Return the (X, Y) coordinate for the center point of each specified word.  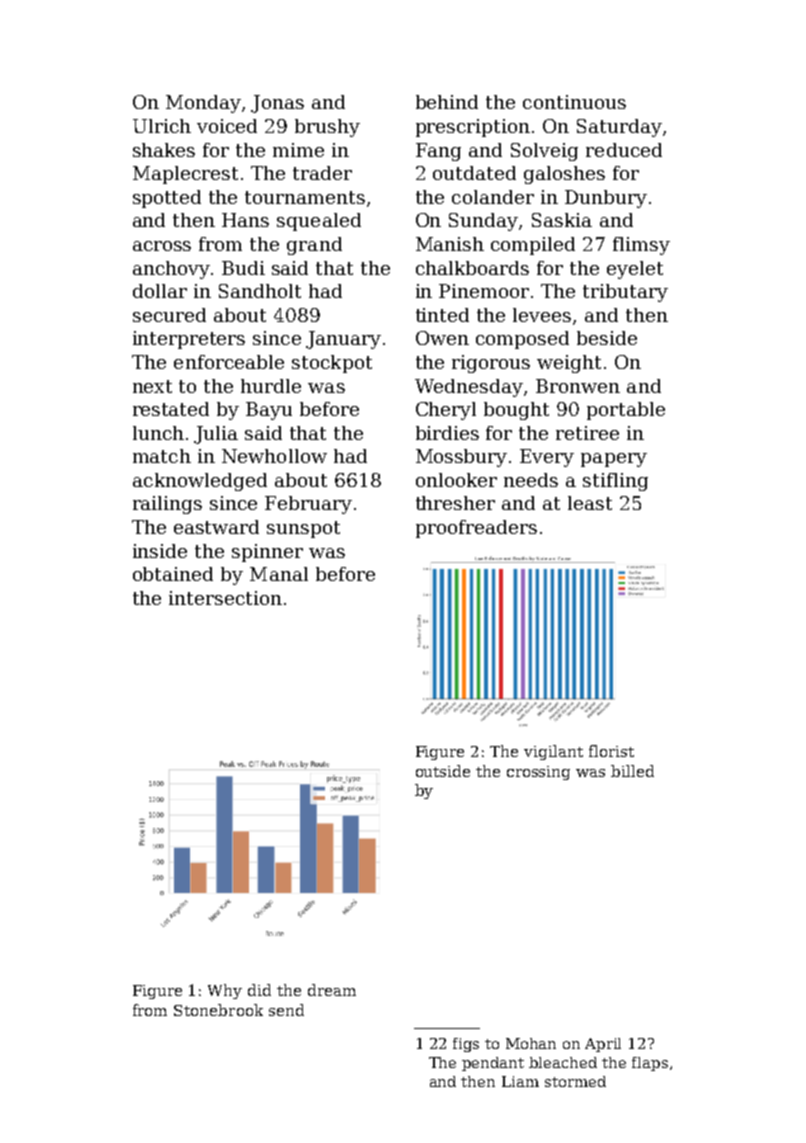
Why (225, 991)
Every (547, 458)
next (152, 386)
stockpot (332, 364)
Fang (438, 152)
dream (332, 990)
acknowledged (200, 482)
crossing (538, 773)
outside (443, 771)
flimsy (641, 246)
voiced (227, 126)
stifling (615, 482)
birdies (447, 433)
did (259, 990)
